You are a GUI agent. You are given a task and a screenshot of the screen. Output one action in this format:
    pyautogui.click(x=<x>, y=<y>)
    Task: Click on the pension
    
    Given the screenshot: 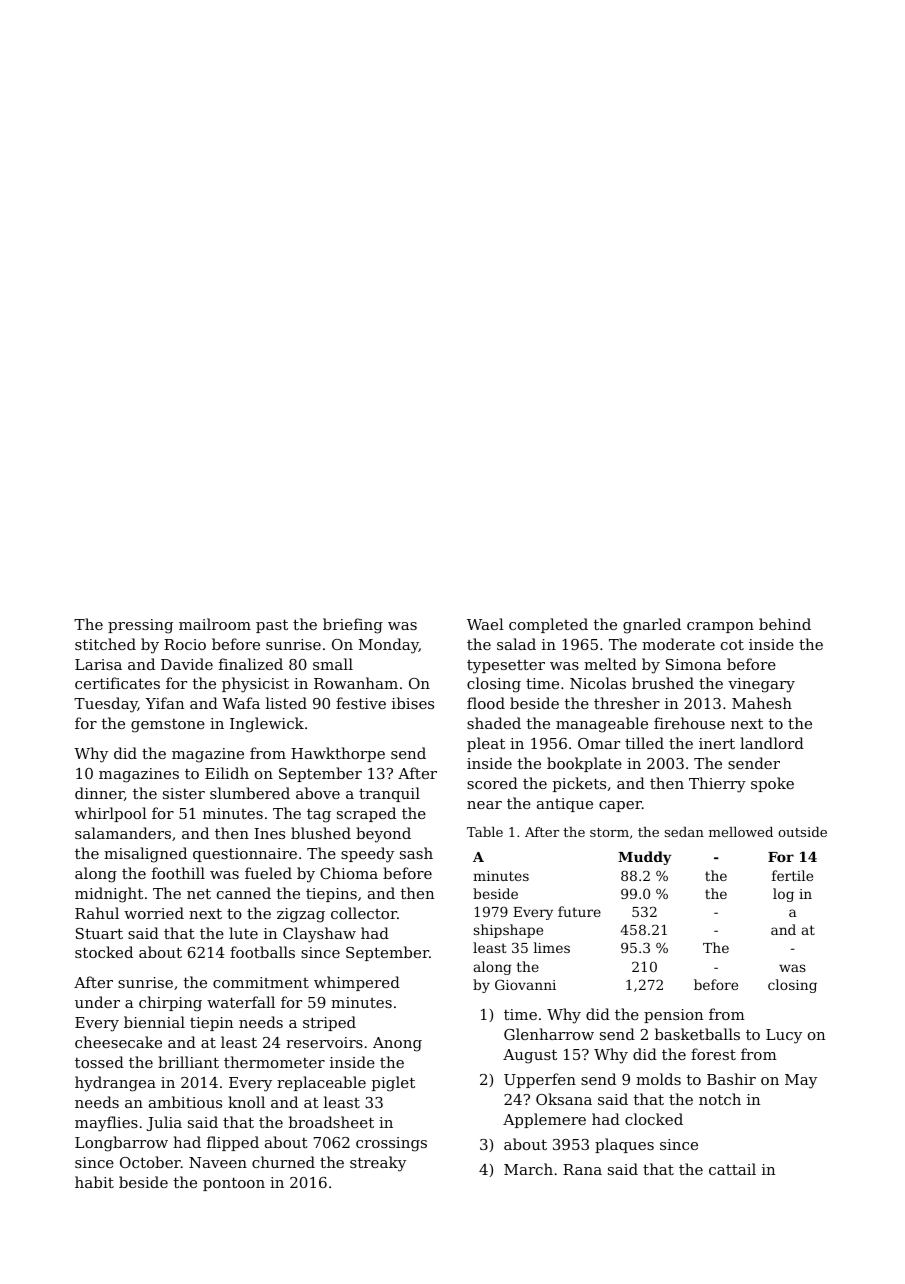 What is the action you would take?
    pyautogui.click(x=673, y=1016)
